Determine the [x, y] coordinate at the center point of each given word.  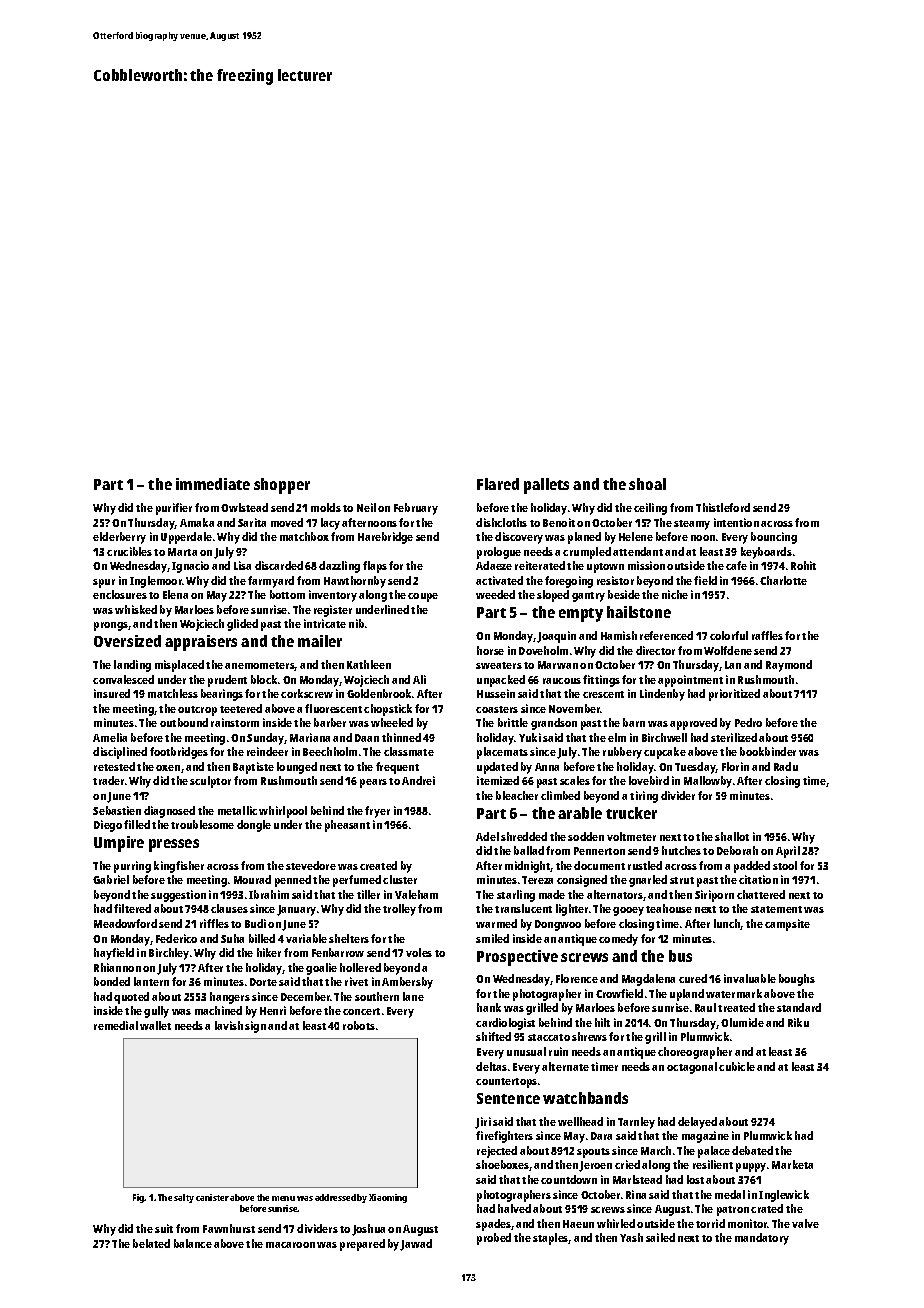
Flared [498, 484]
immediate [213, 484]
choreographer [695, 1053]
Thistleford [723, 507]
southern [377, 996]
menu [283, 1198]
